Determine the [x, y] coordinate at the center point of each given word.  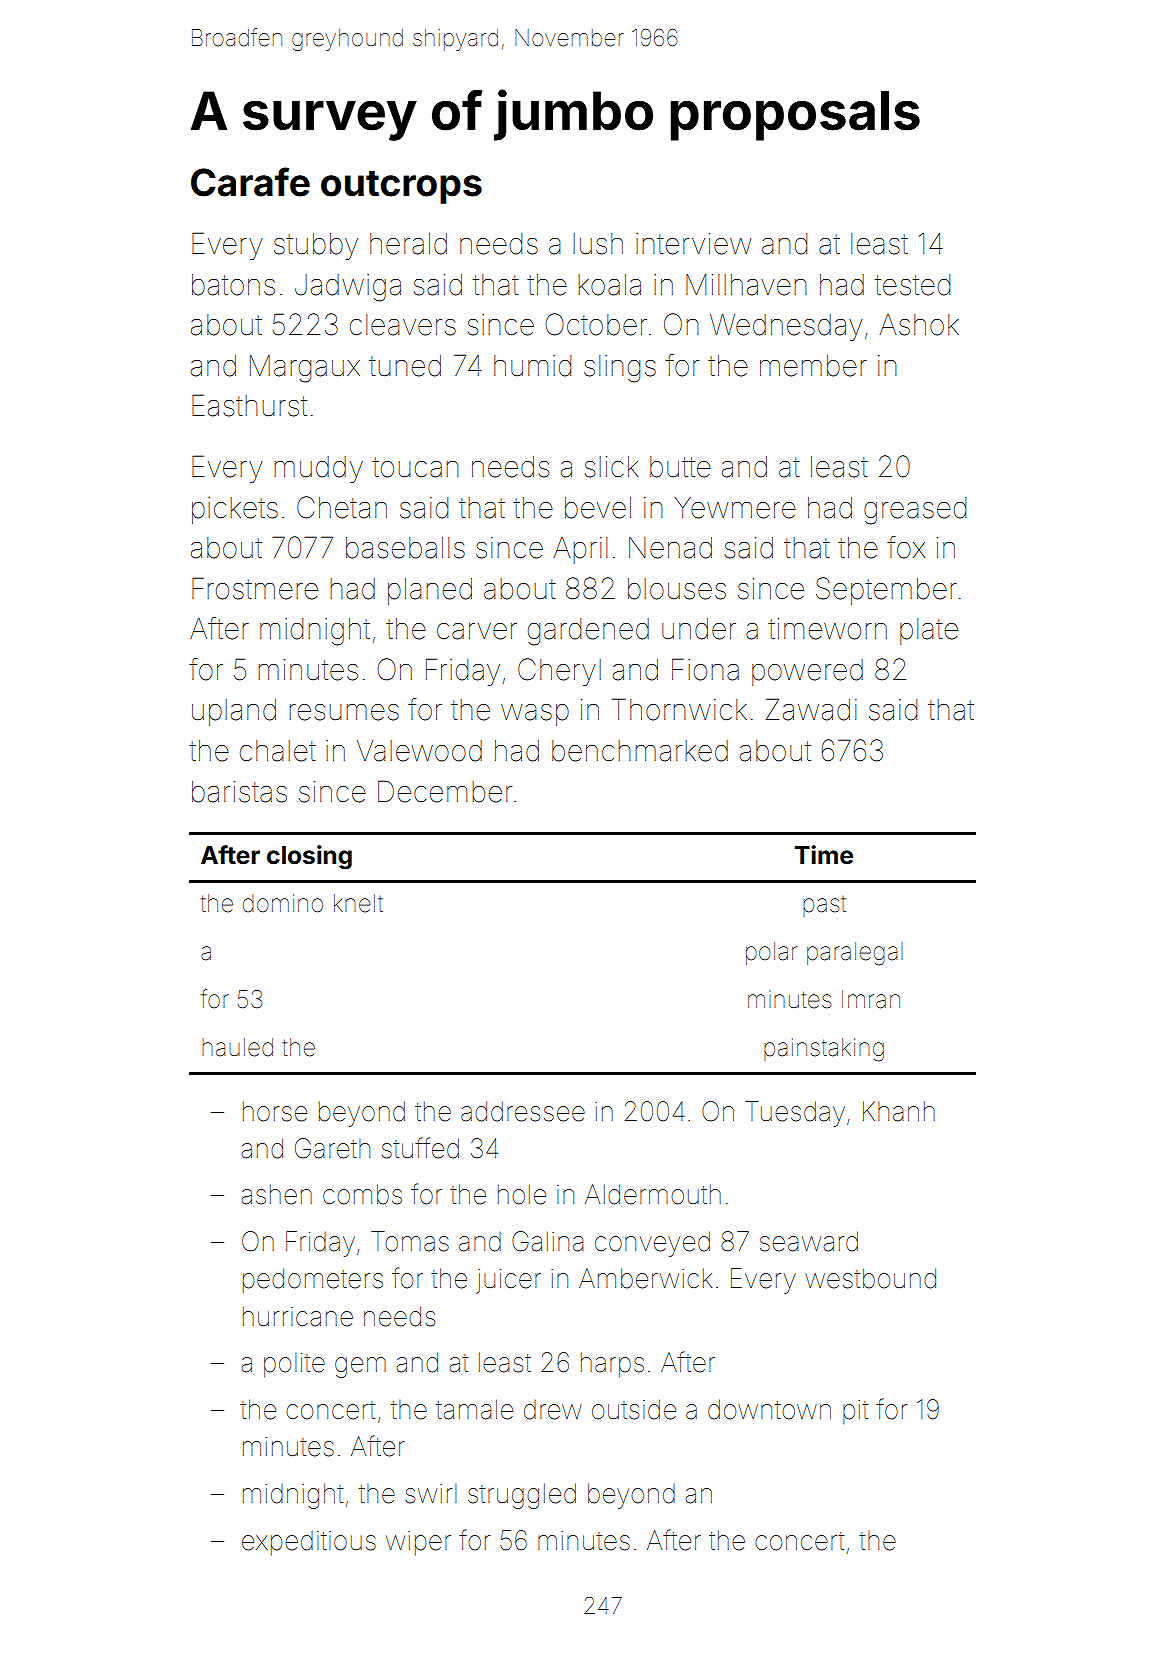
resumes [344, 712]
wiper [418, 1543]
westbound [870, 1278]
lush [598, 244]
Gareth [332, 1148]
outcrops [401, 187]
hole [522, 1194]
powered [807, 672]
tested [912, 285]
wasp [535, 715]
